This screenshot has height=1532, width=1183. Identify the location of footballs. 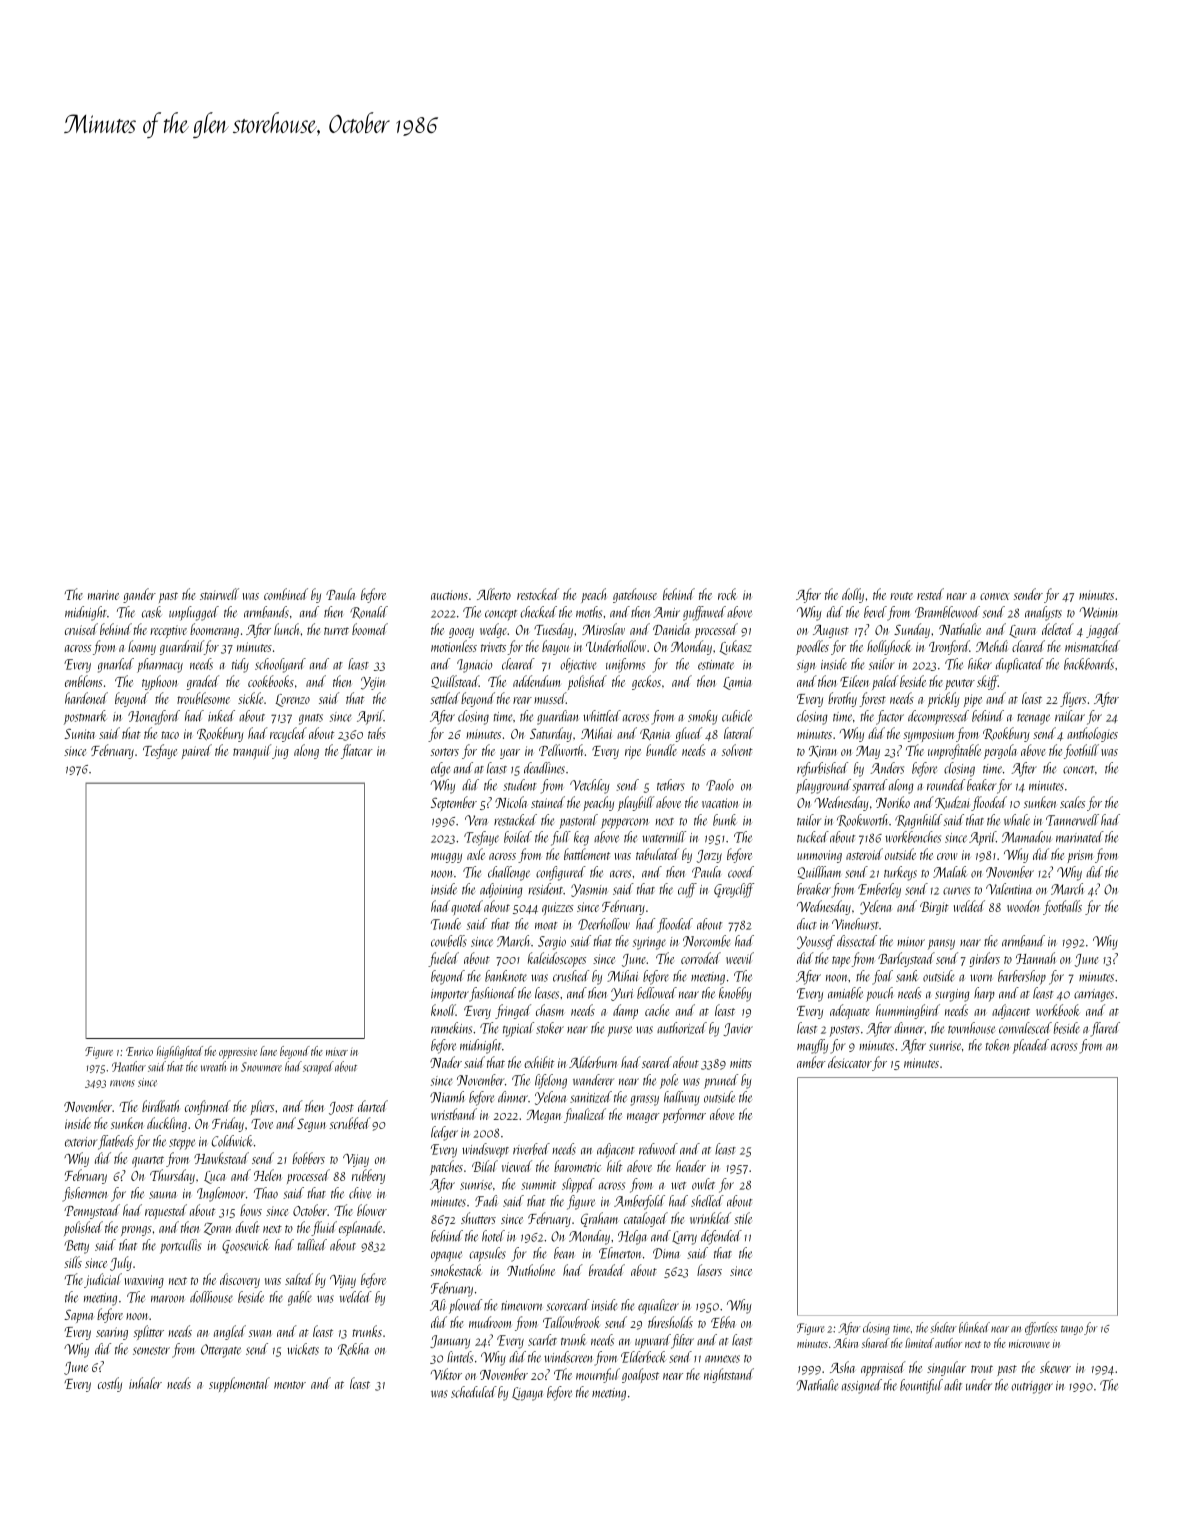
(1062, 907).
